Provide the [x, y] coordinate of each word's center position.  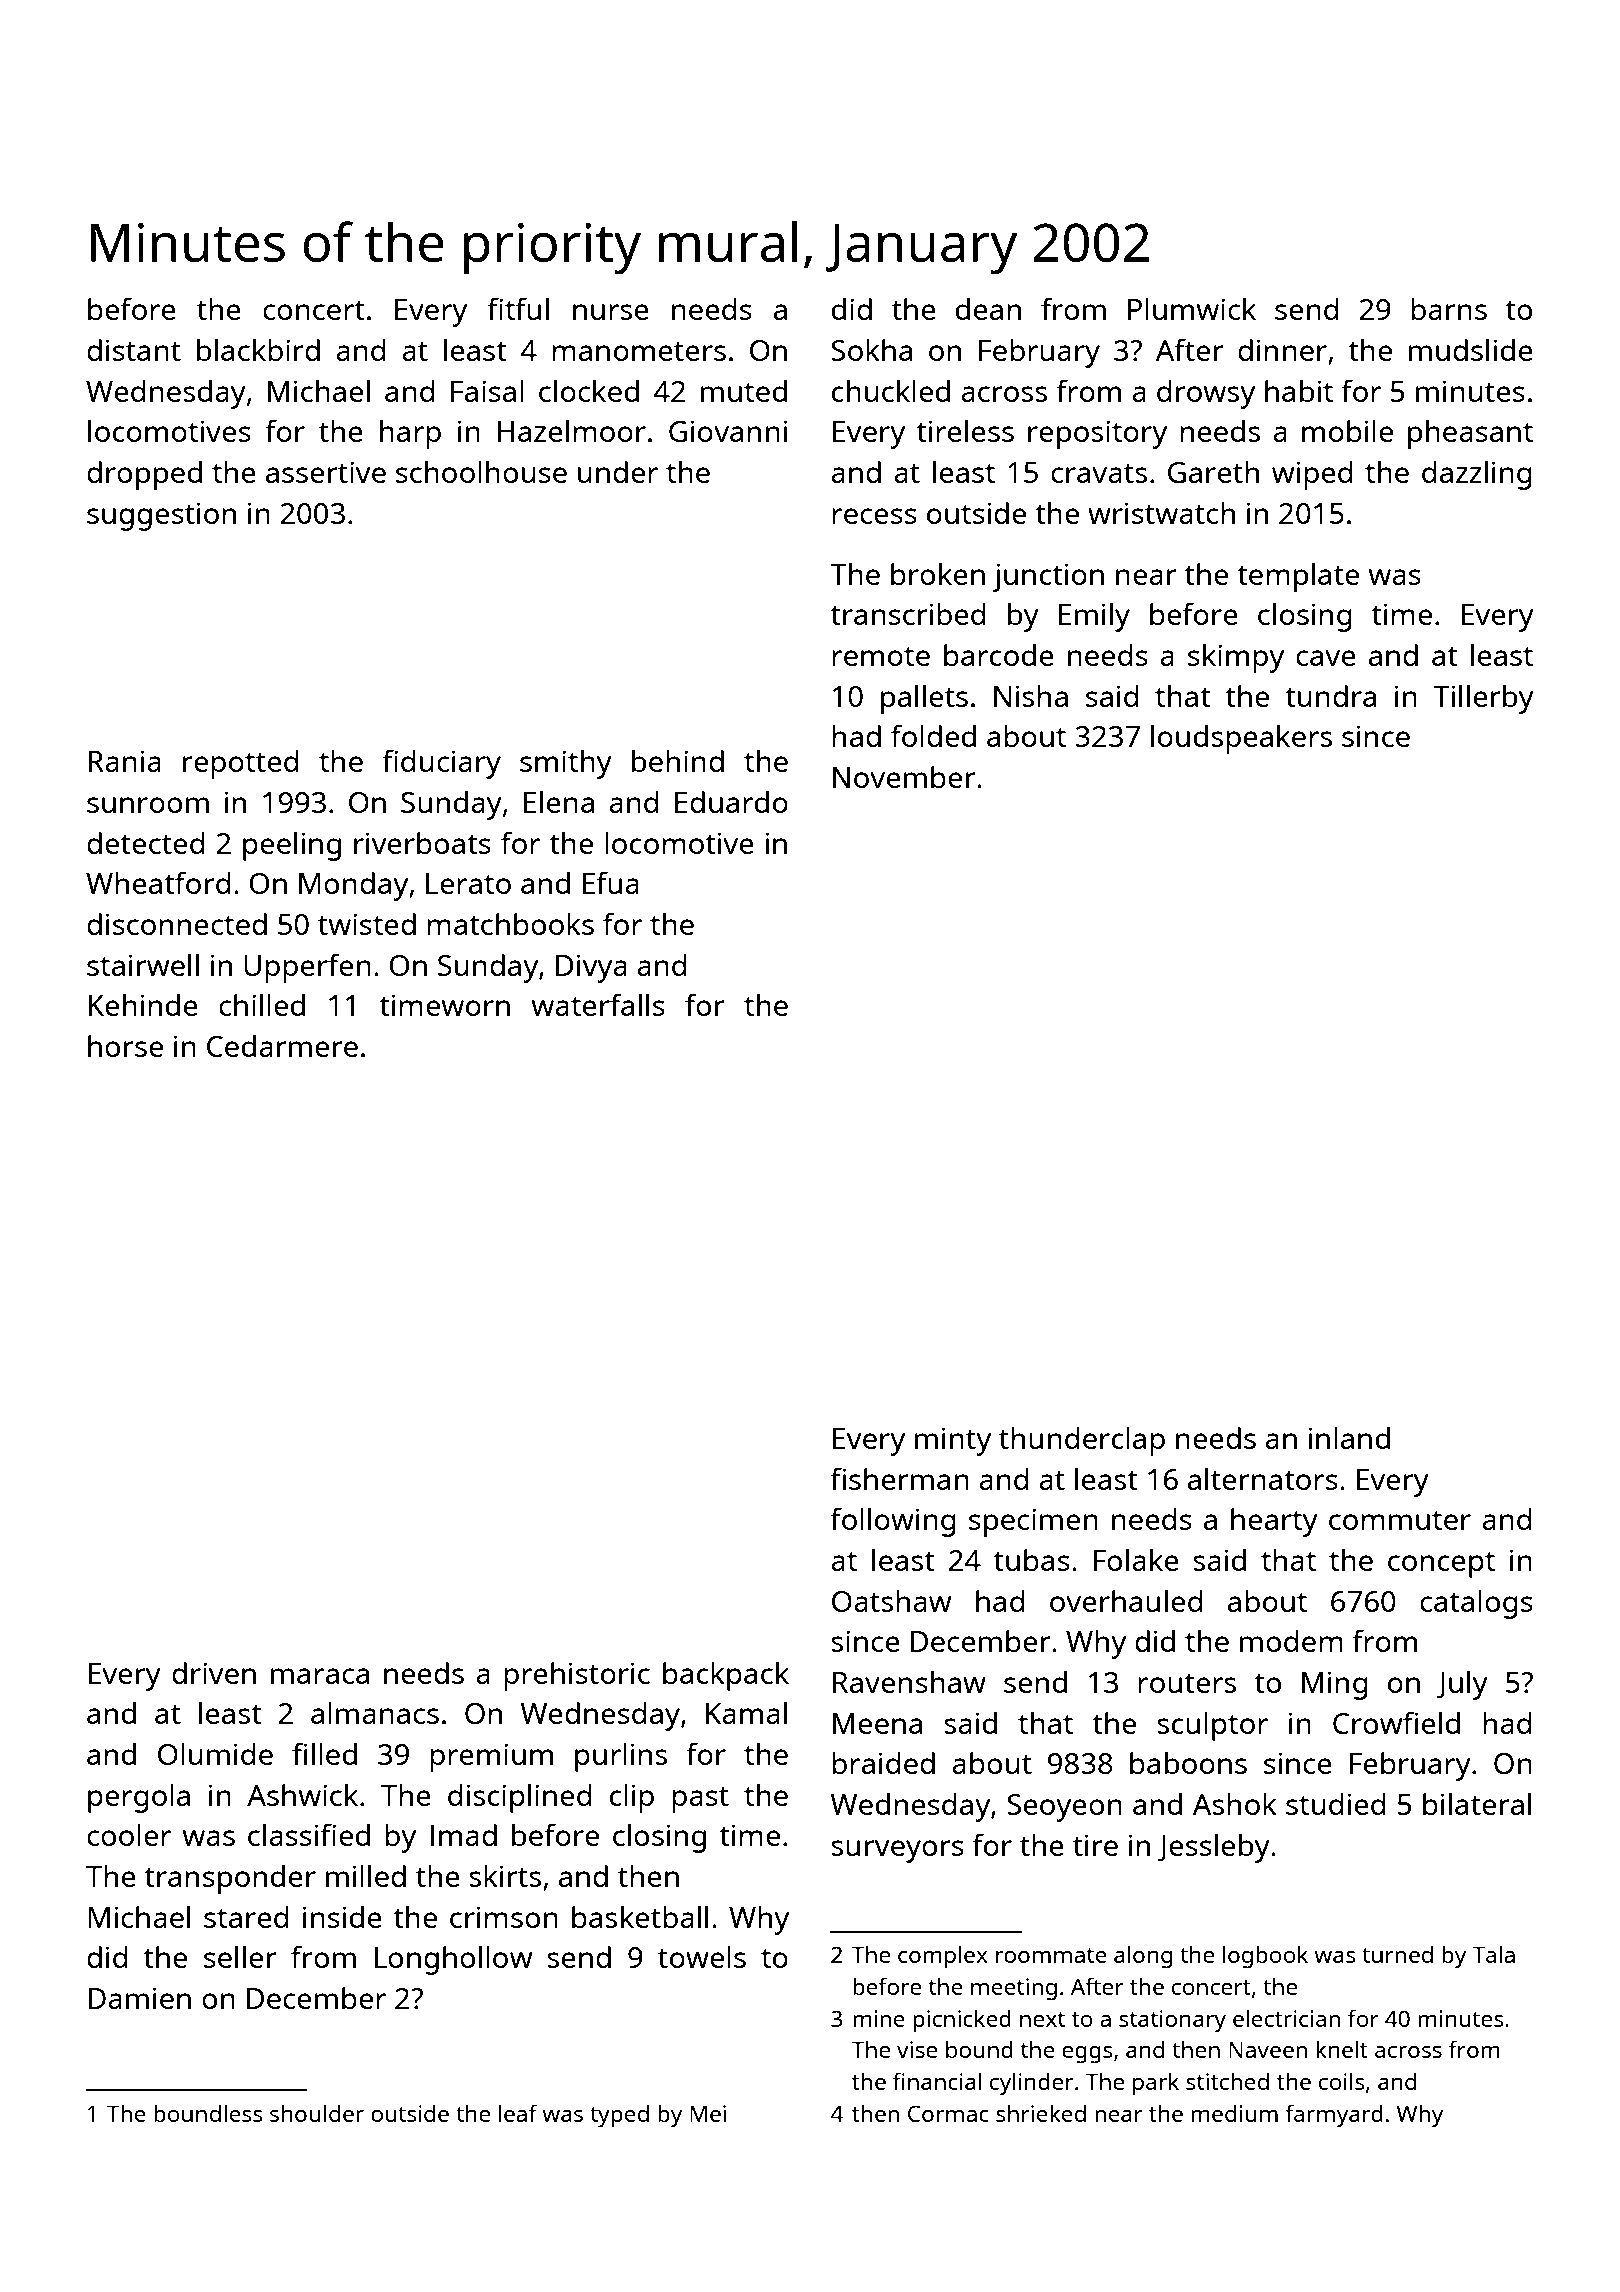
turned [1397, 1954]
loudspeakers [1241, 739]
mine [879, 2018]
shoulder [317, 2113]
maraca [320, 1676]
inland [1349, 1437]
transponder [230, 1879]
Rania [124, 761]
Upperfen [307, 968]
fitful [518, 308]
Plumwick [1192, 308]
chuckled [891, 390]
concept [1441, 1565]
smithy [566, 764]
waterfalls [598, 1004]
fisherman [899, 1478]
